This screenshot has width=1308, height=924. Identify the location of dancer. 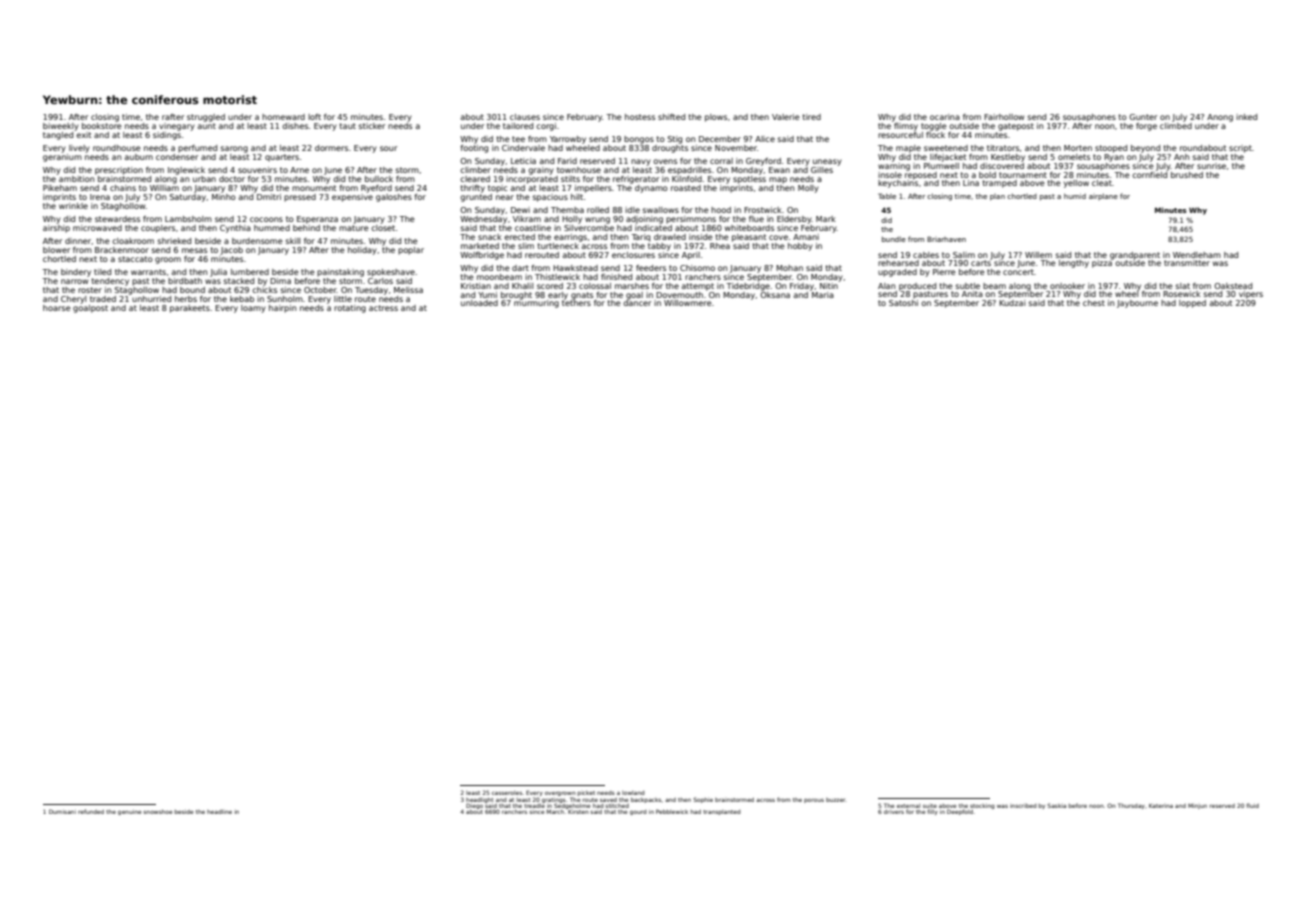
(637, 303).
